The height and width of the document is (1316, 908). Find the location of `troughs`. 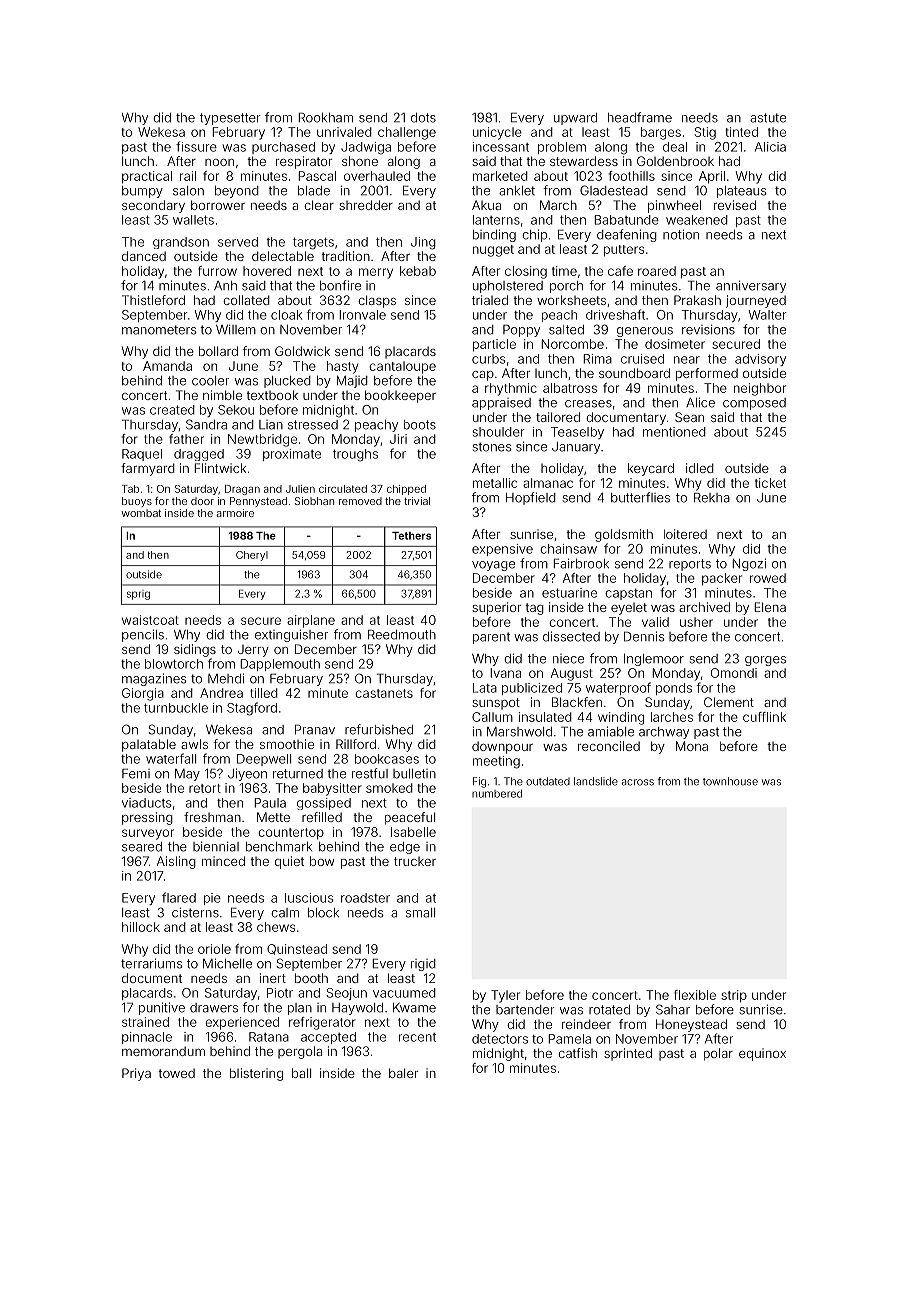

troughs is located at coordinates (355, 455).
